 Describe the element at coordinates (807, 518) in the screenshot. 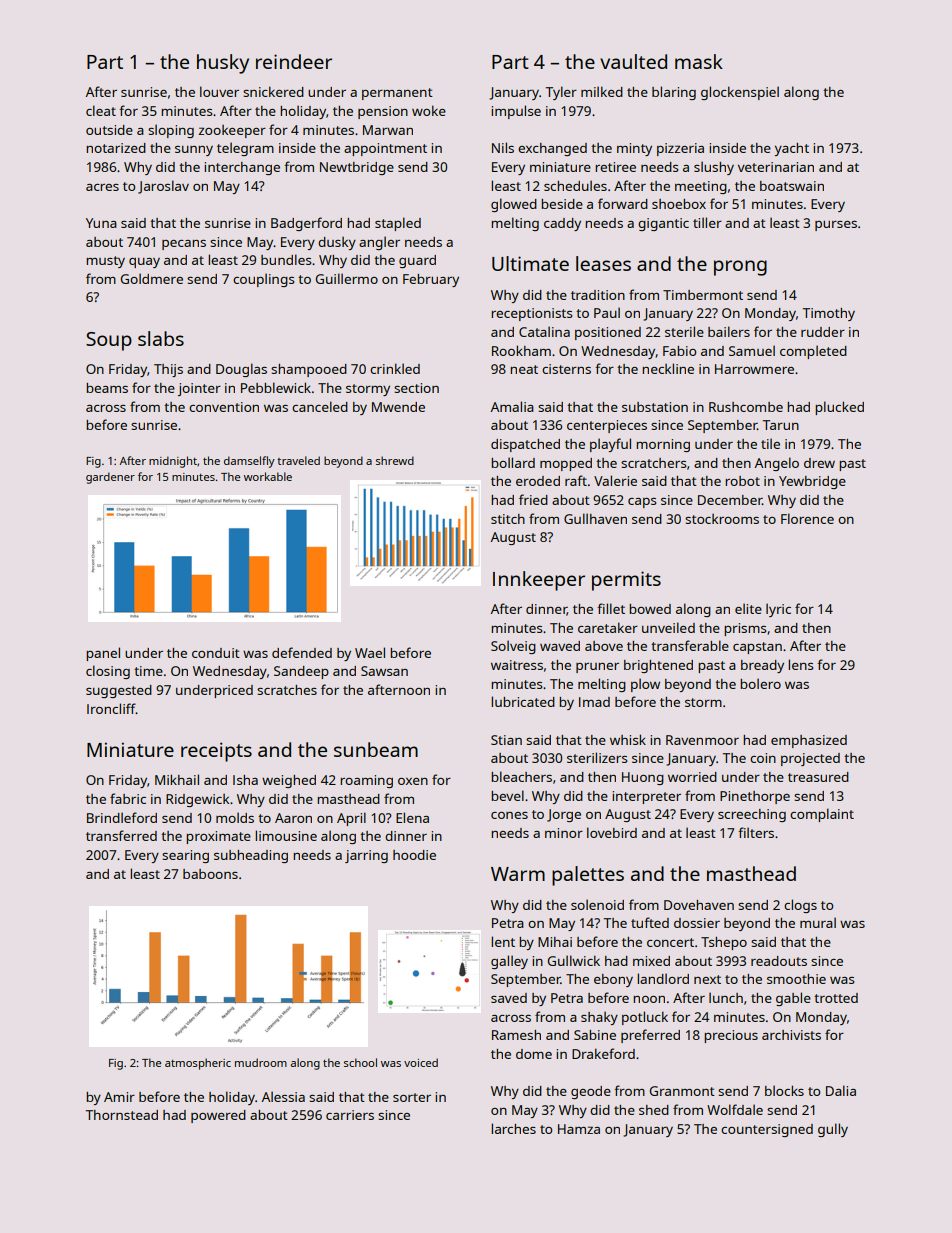

I see `Florence` at that location.
